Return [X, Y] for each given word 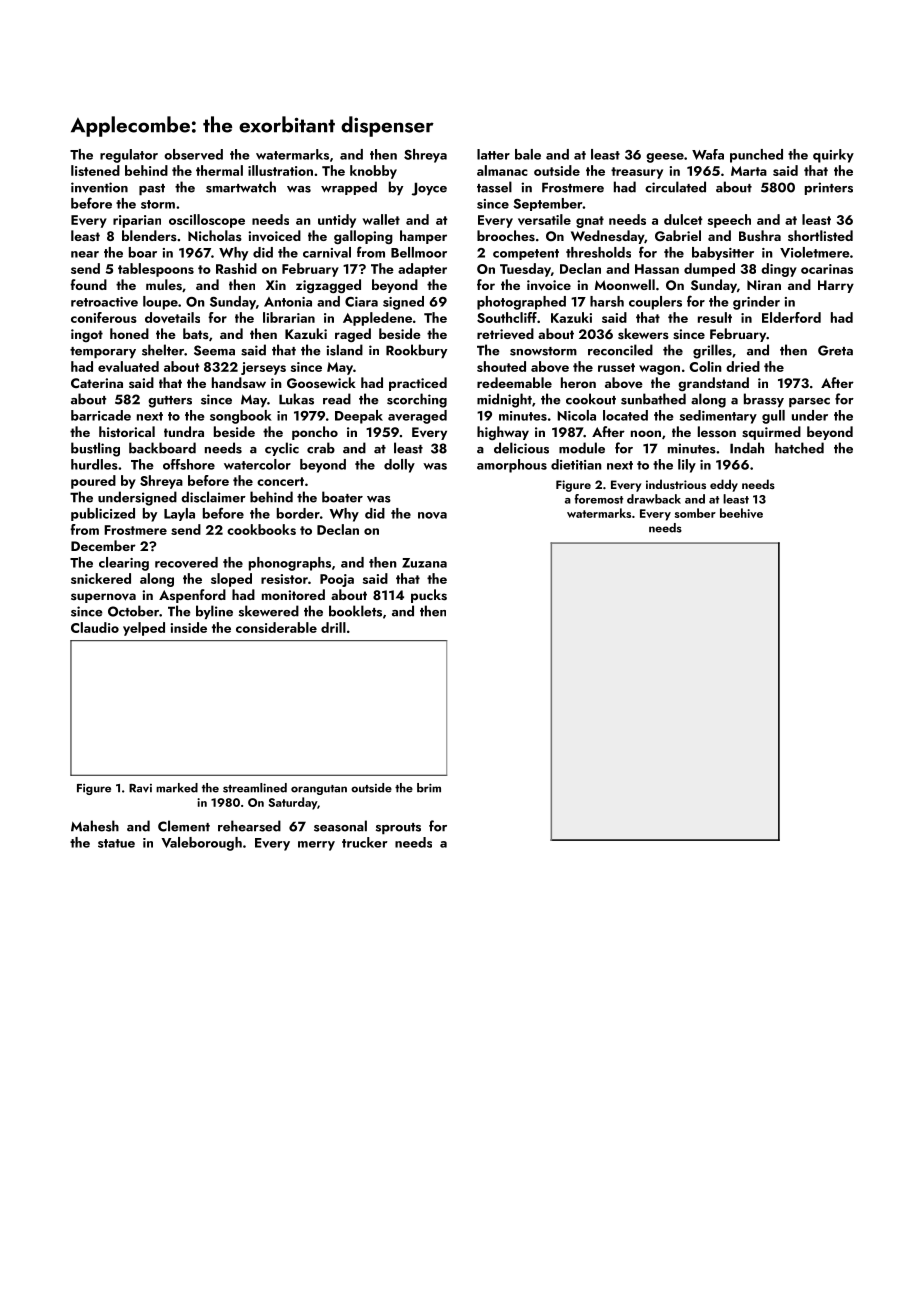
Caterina [97, 383]
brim [429, 788]
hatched [799, 448]
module [582, 448]
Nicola [576, 415]
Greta [835, 350]
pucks [429, 596]
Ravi [140, 788]
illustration [280, 170]
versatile [544, 219]
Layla [179, 514]
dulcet [683, 219]
